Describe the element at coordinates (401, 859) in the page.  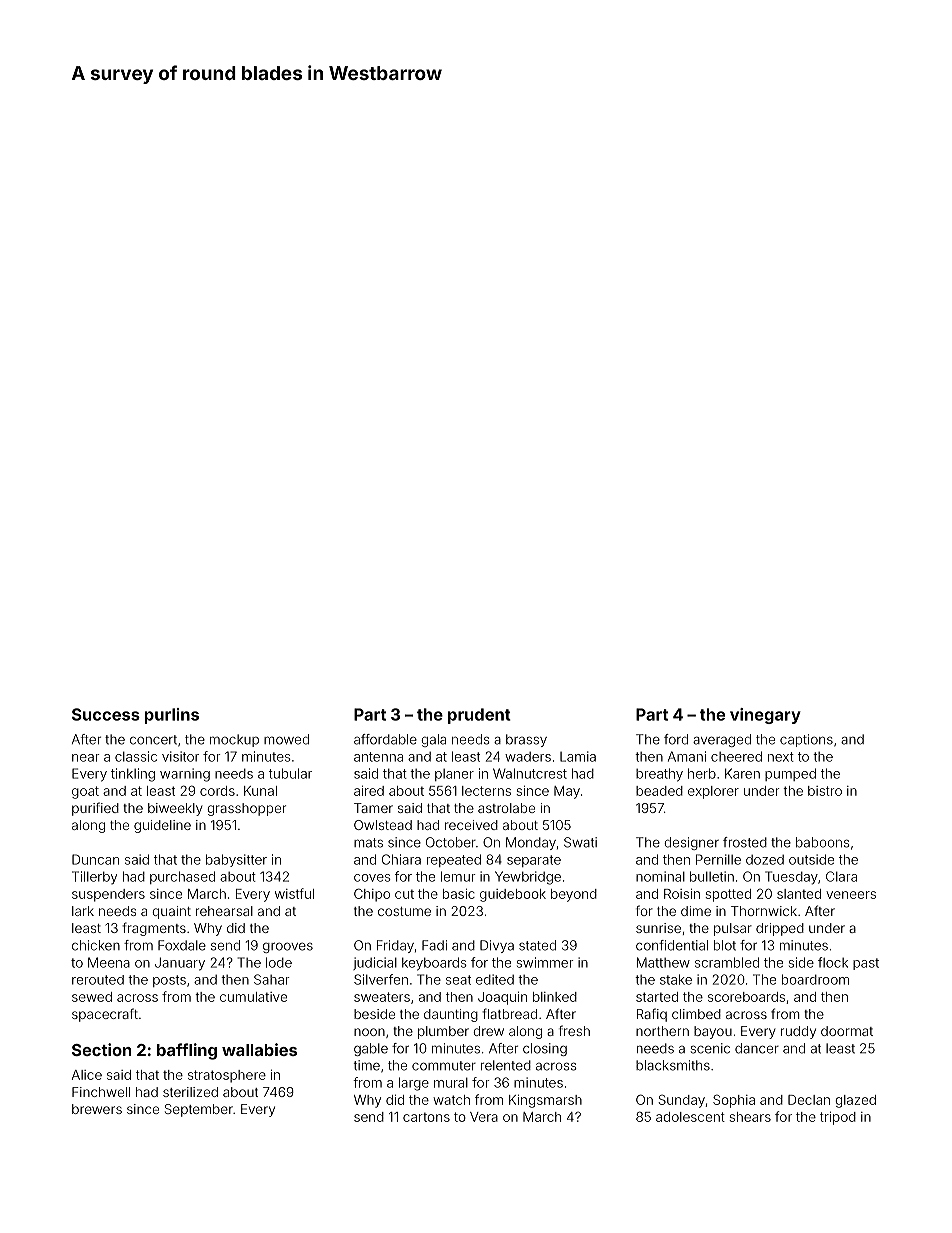
I see `Chiara` at that location.
